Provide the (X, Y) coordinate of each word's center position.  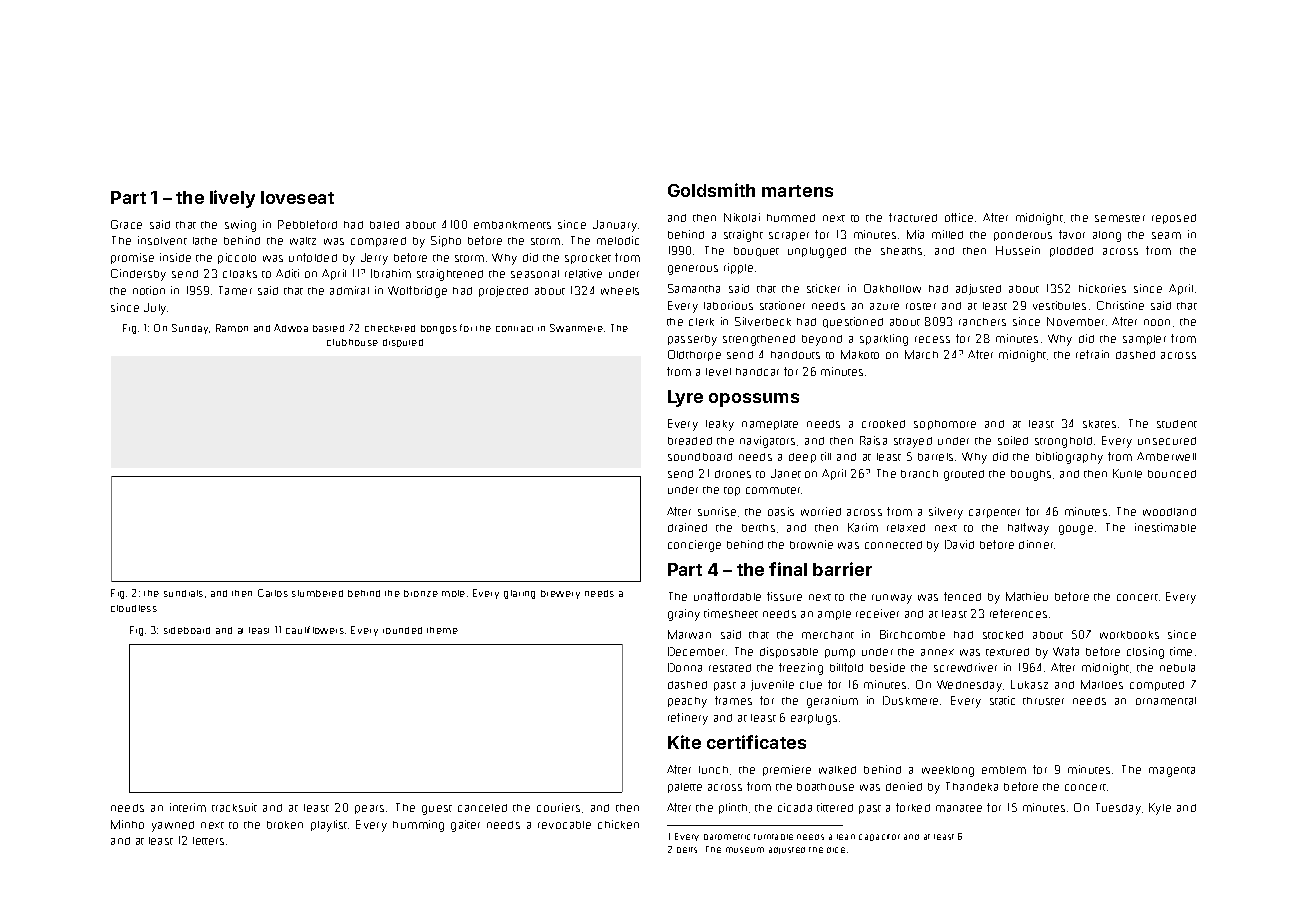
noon (1157, 322)
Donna (685, 667)
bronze (421, 593)
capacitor (879, 837)
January (615, 226)
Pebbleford (307, 224)
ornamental (1166, 701)
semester (1120, 218)
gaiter (465, 826)
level (718, 372)
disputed (403, 343)
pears (369, 809)
